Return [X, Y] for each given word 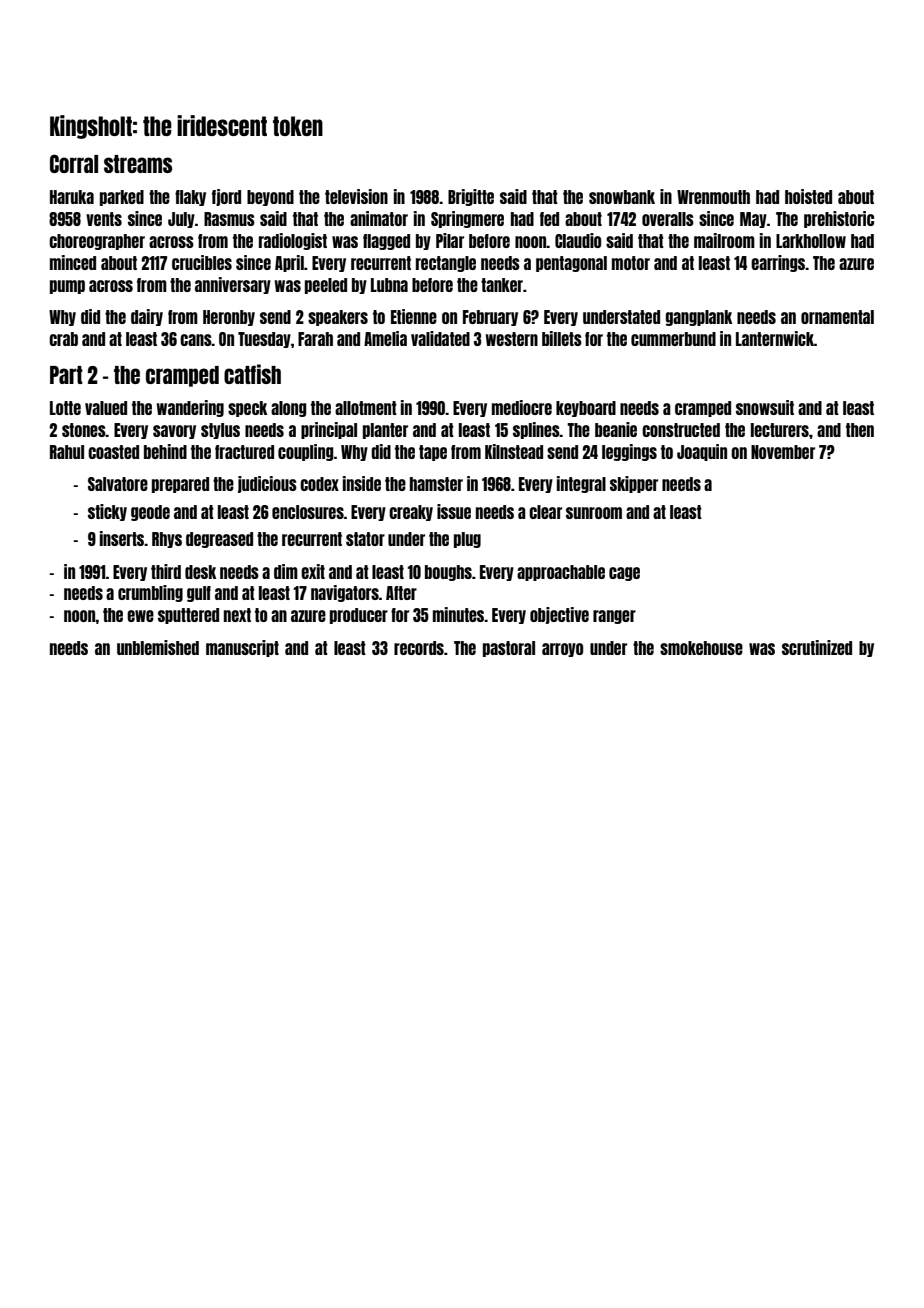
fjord [226, 197]
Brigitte [471, 197]
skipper [634, 484]
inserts [122, 538]
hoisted [808, 196]
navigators [345, 593]
